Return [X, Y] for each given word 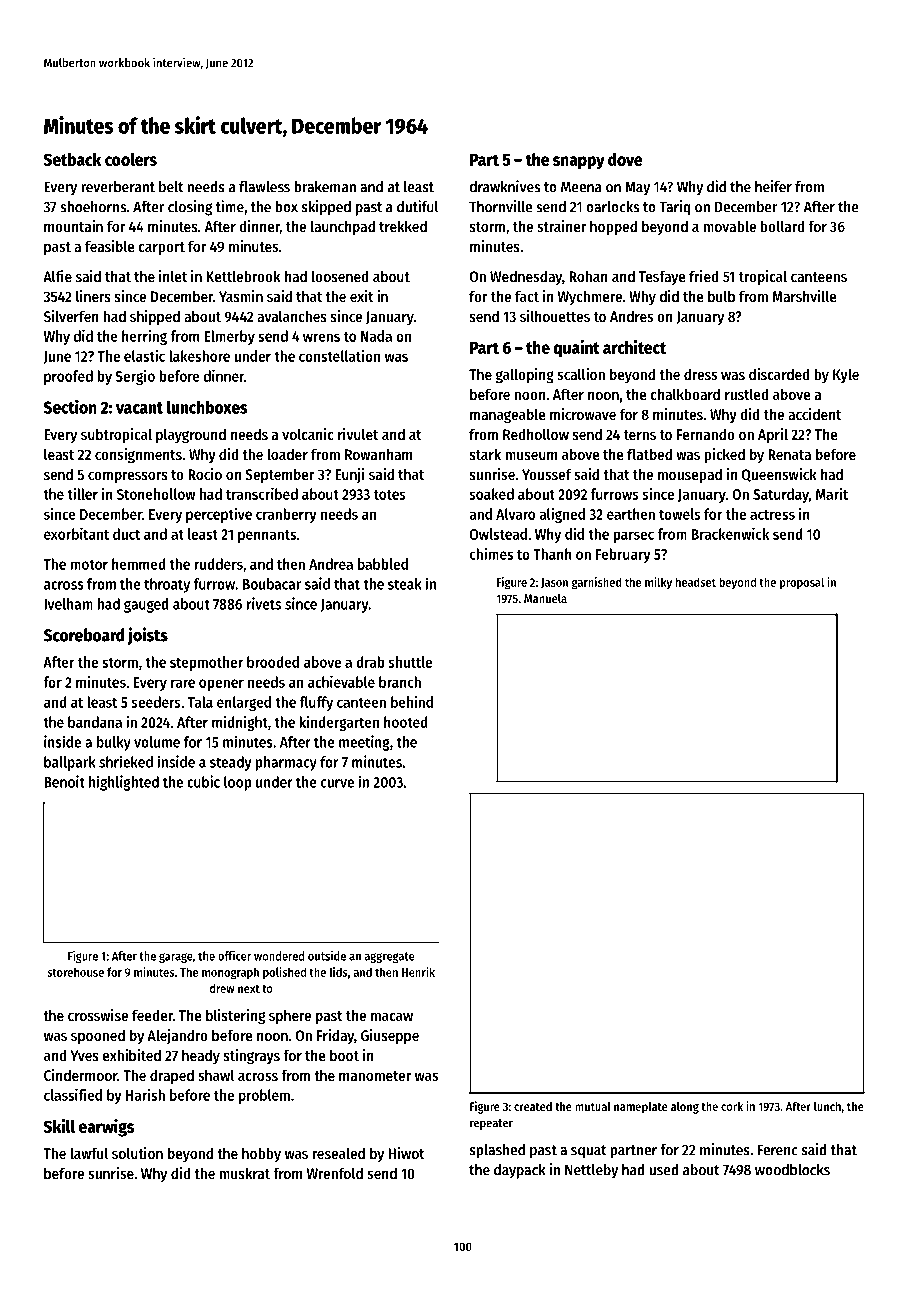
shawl [216, 1075]
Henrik [418, 972]
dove [625, 159]
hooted [406, 722]
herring [144, 337]
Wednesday [526, 277]
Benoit [64, 781]
